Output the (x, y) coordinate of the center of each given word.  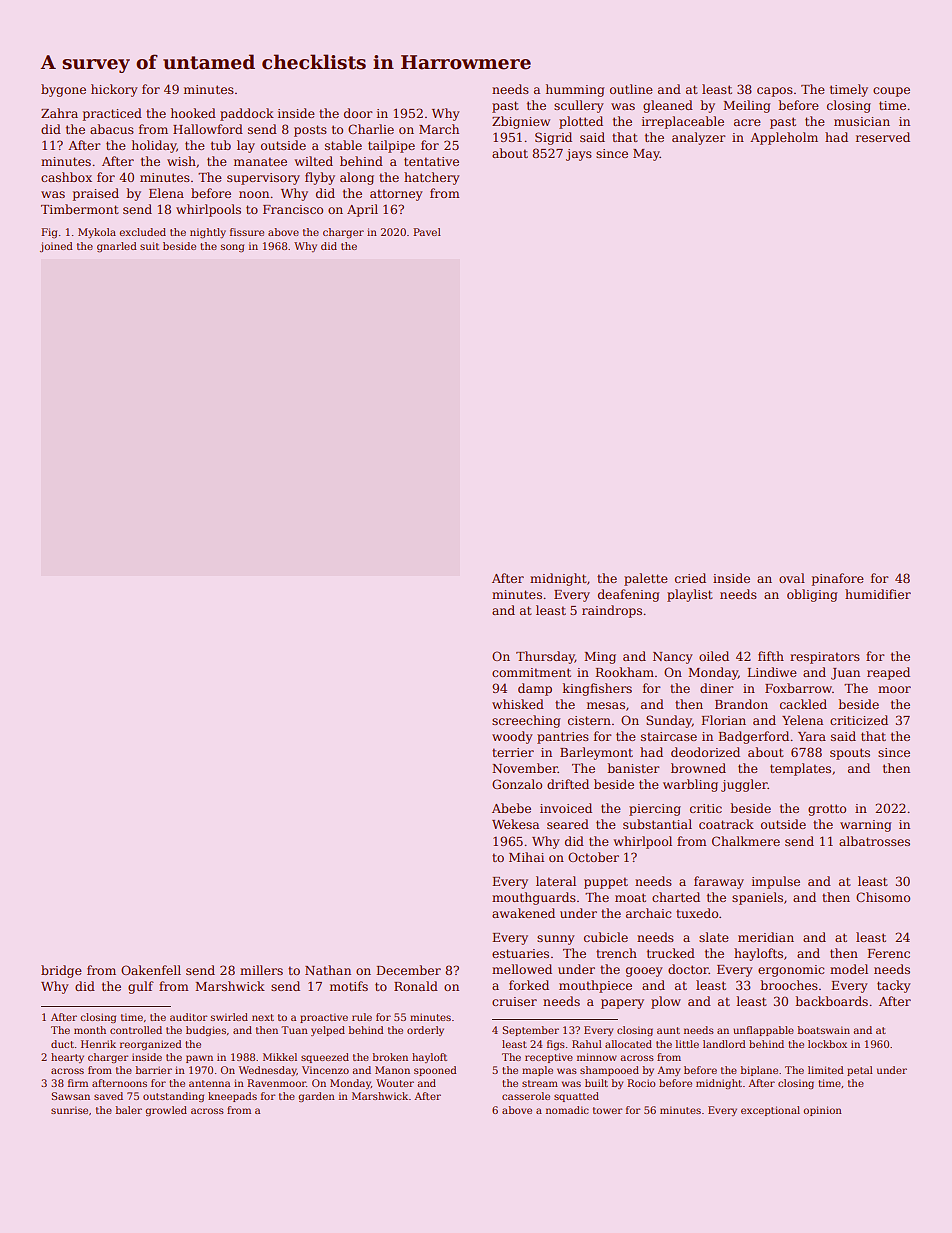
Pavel (427, 232)
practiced (112, 114)
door (358, 113)
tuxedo (697, 913)
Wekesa (515, 824)
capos (775, 92)
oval (792, 578)
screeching (526, 721)
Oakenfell (151, 970)
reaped (888, 673)
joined (56, 247)
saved (108, 1096)
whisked (518, 704)
